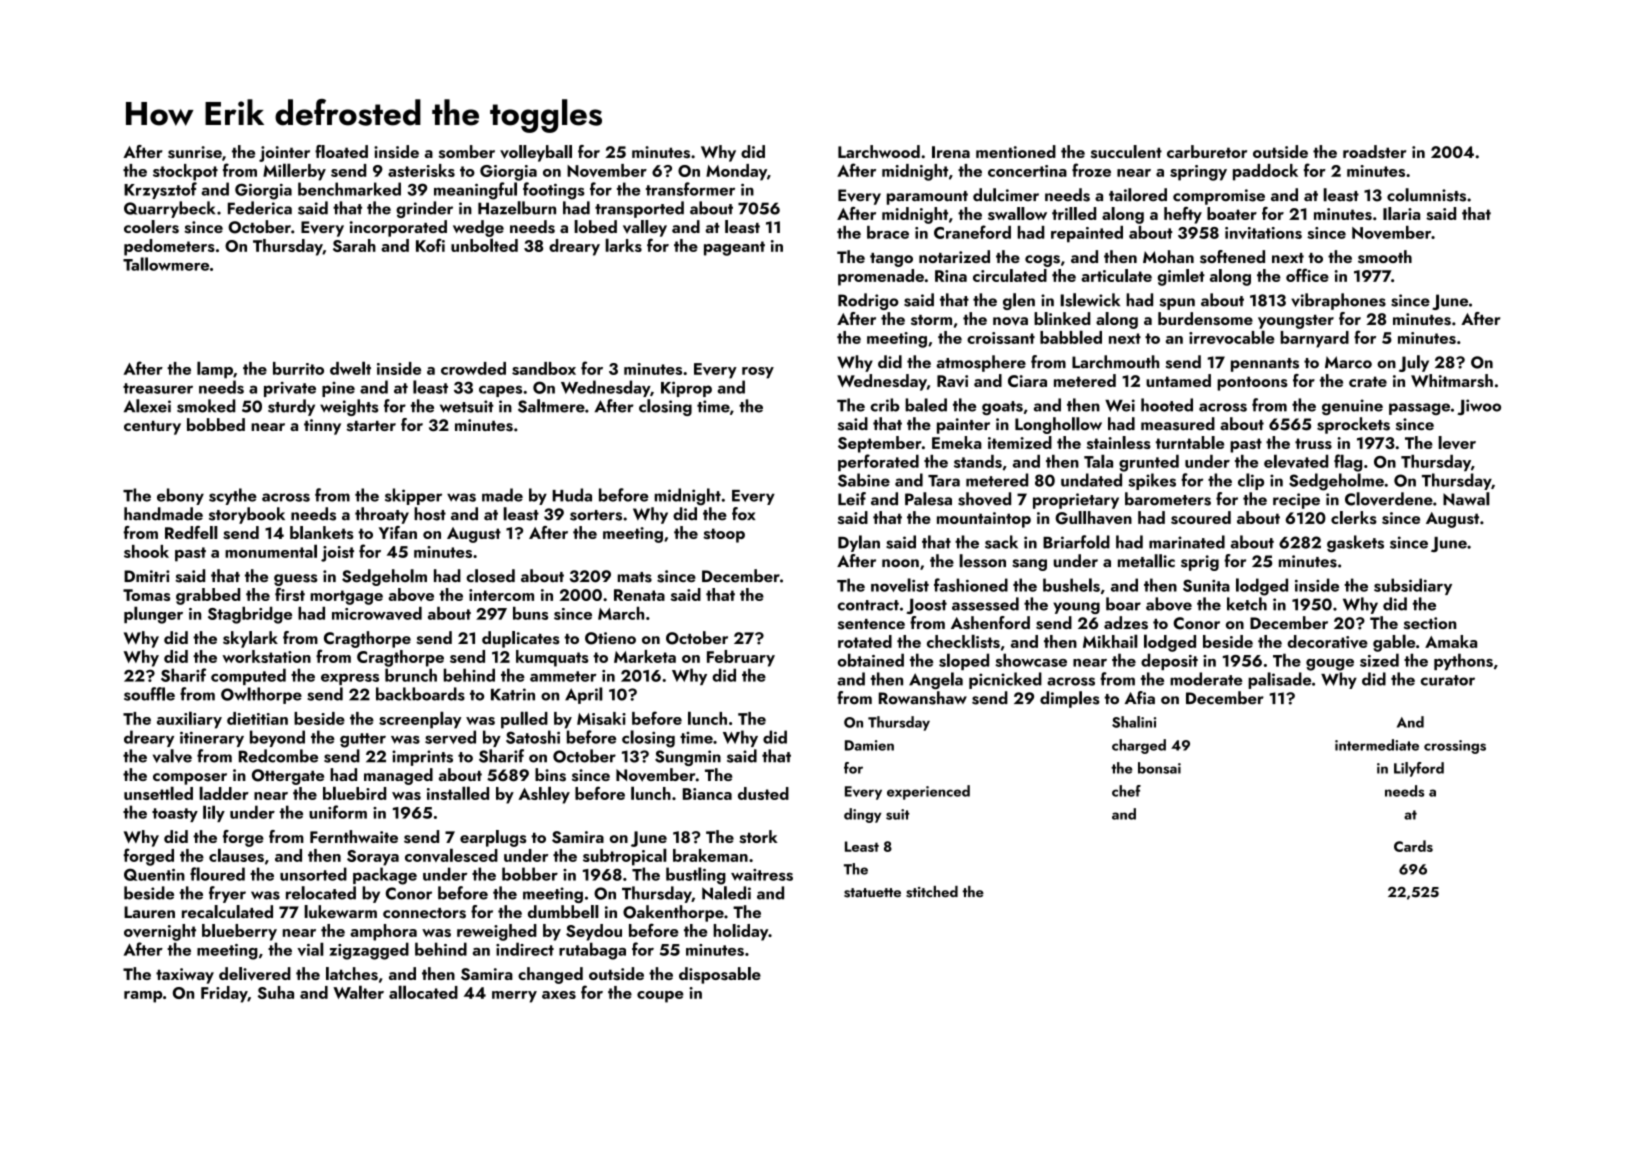 This screenshot has width=1631, height=1153. Describe the element at coordinates (690, 189) in the screenshot. I see `transformer` at that location.
